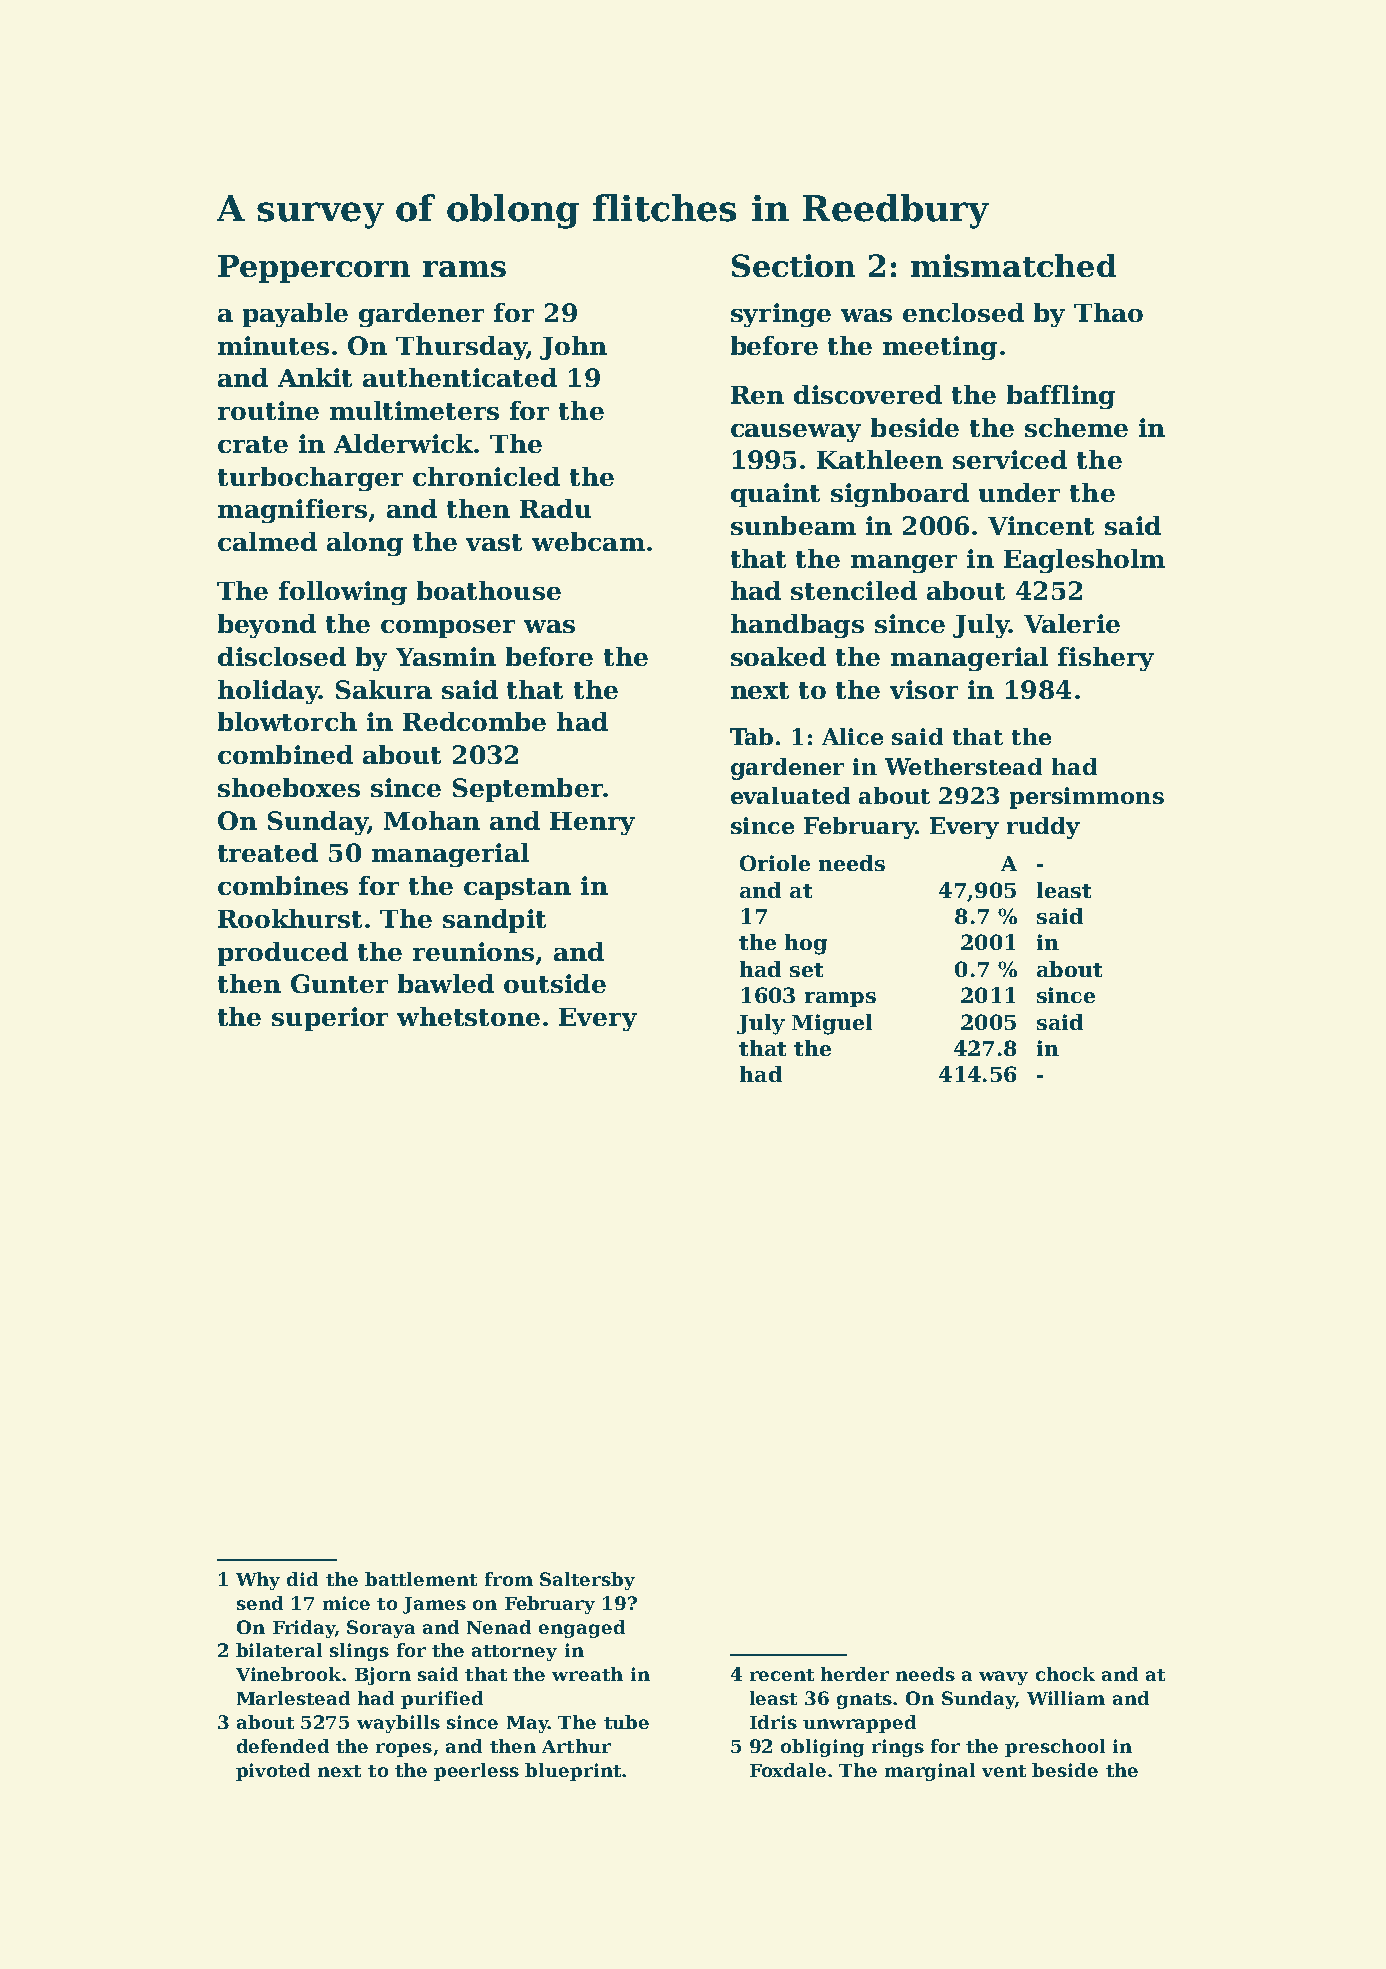 Image resolution: width=1386 pixels, height=1969 pixels. Describe the element at coordinates (940, 348) in the screenshot. I see `meeting` at that location.
